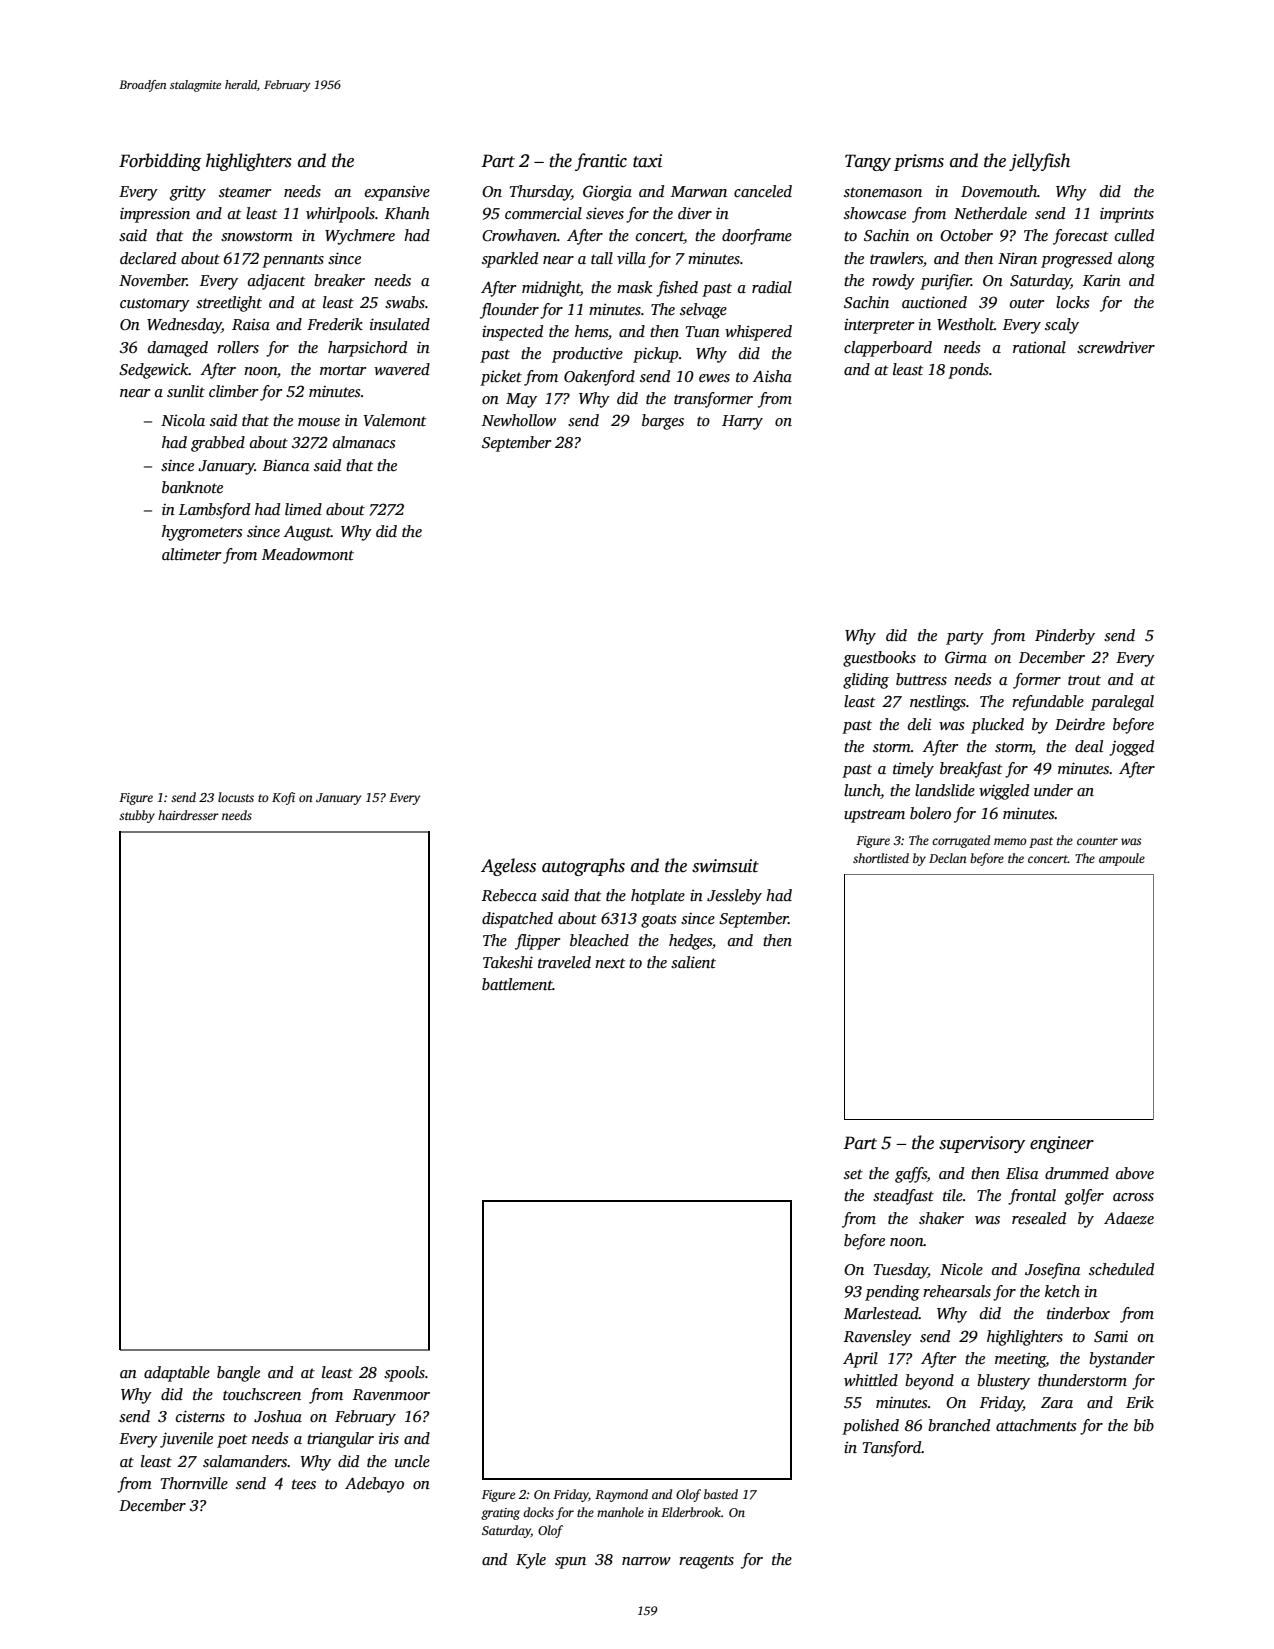  I want to click on taxi, so click(647, 161).
